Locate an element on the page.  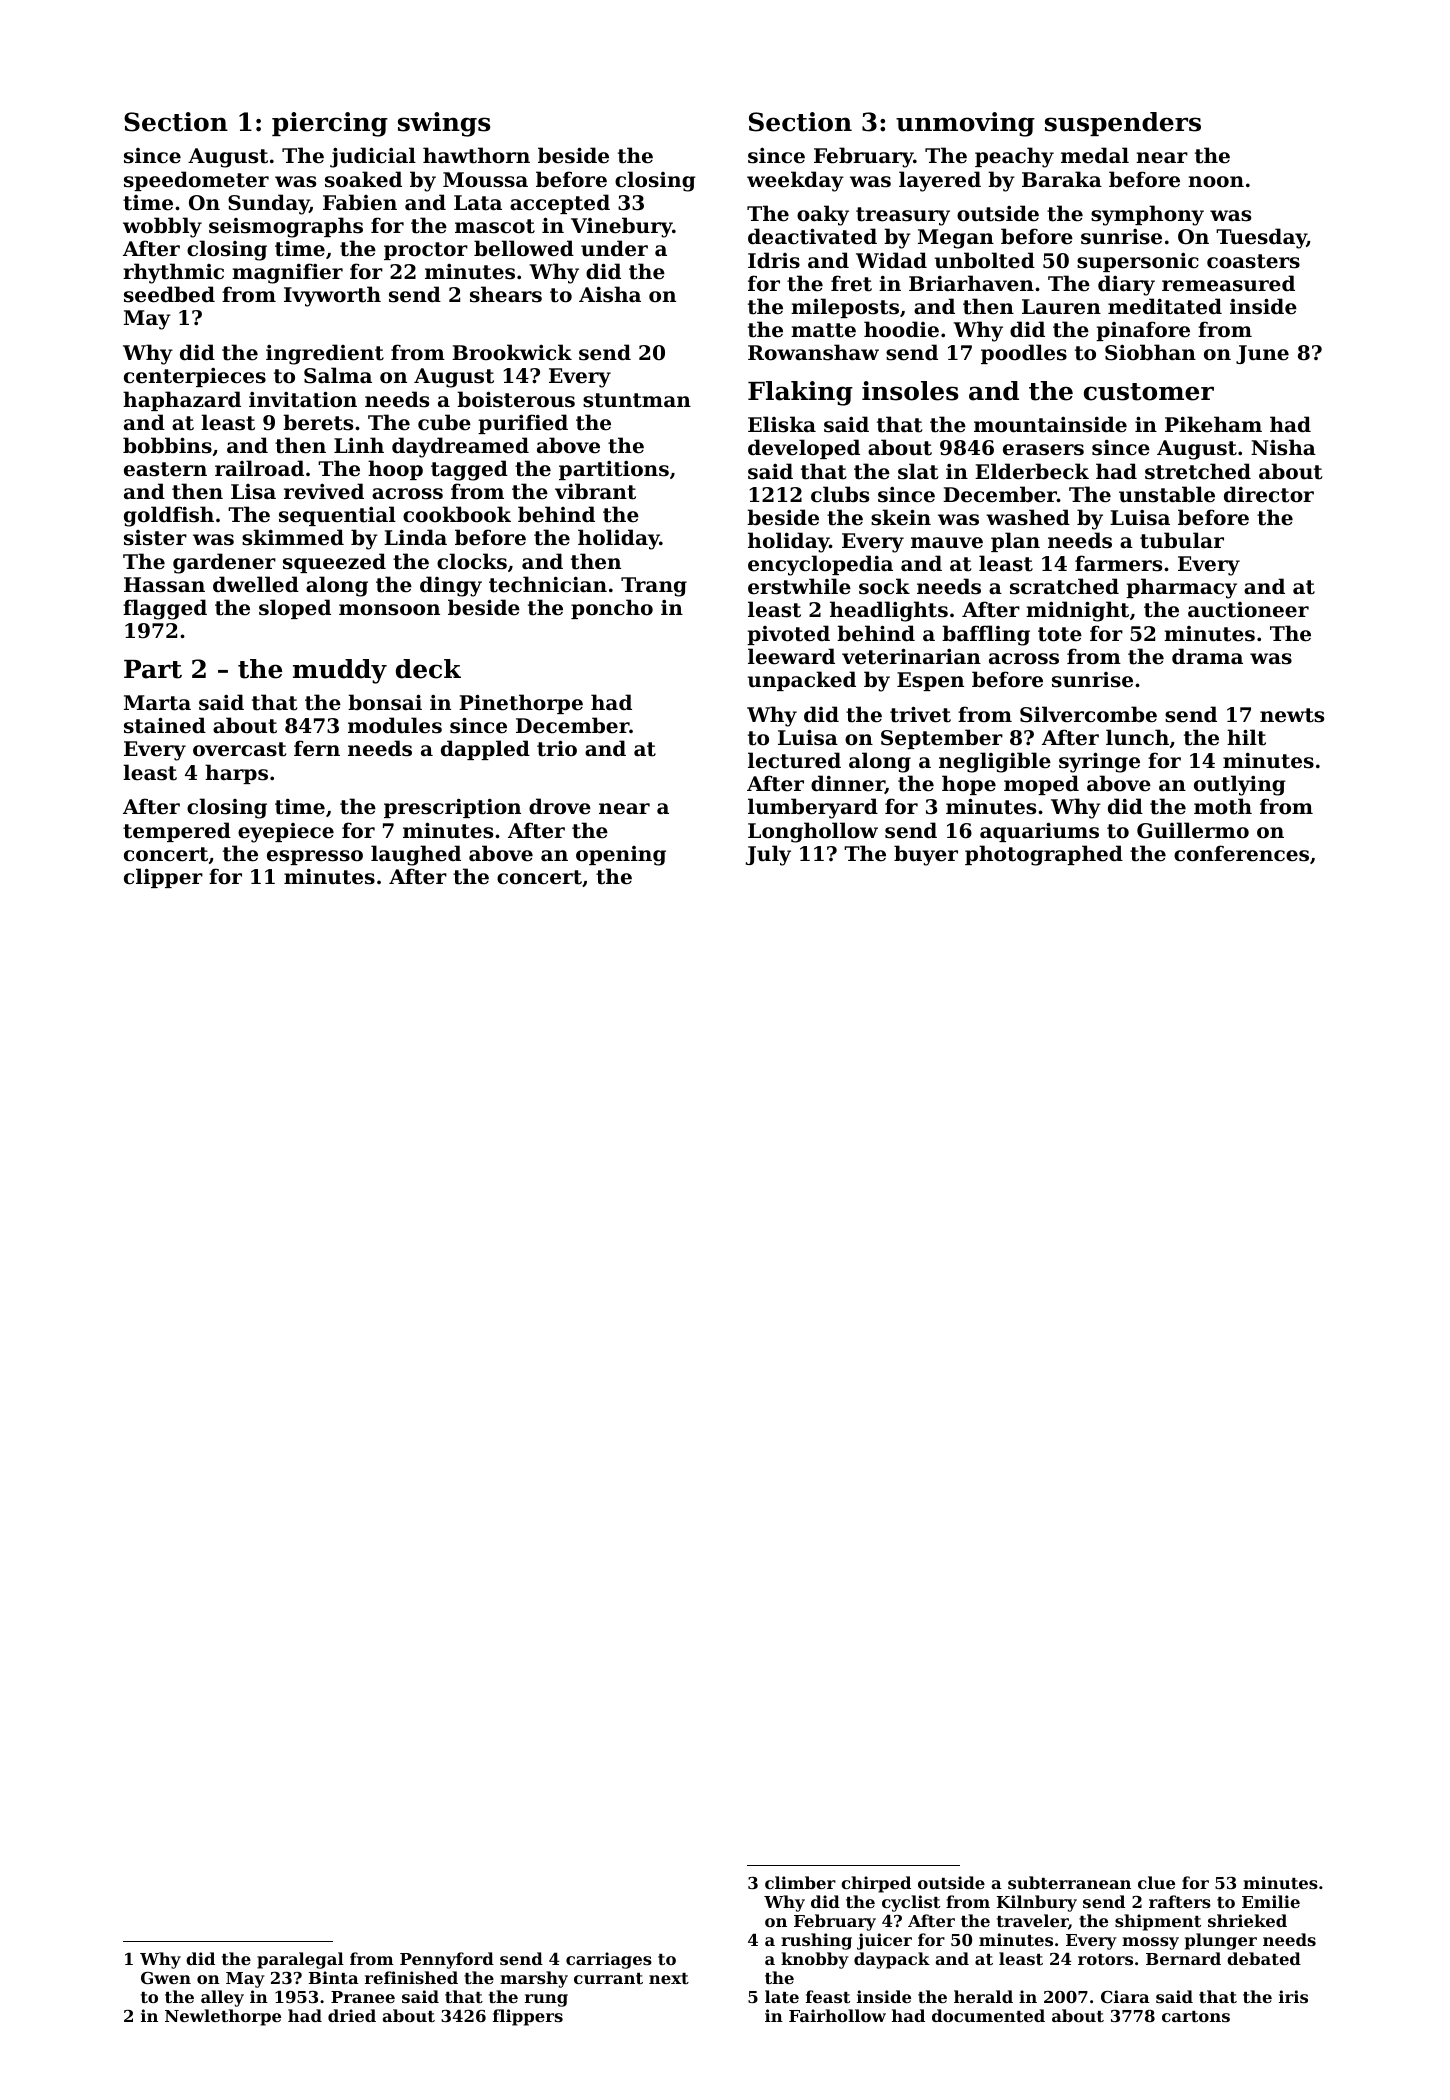
unmoving is located at coordinates (965, 124).
